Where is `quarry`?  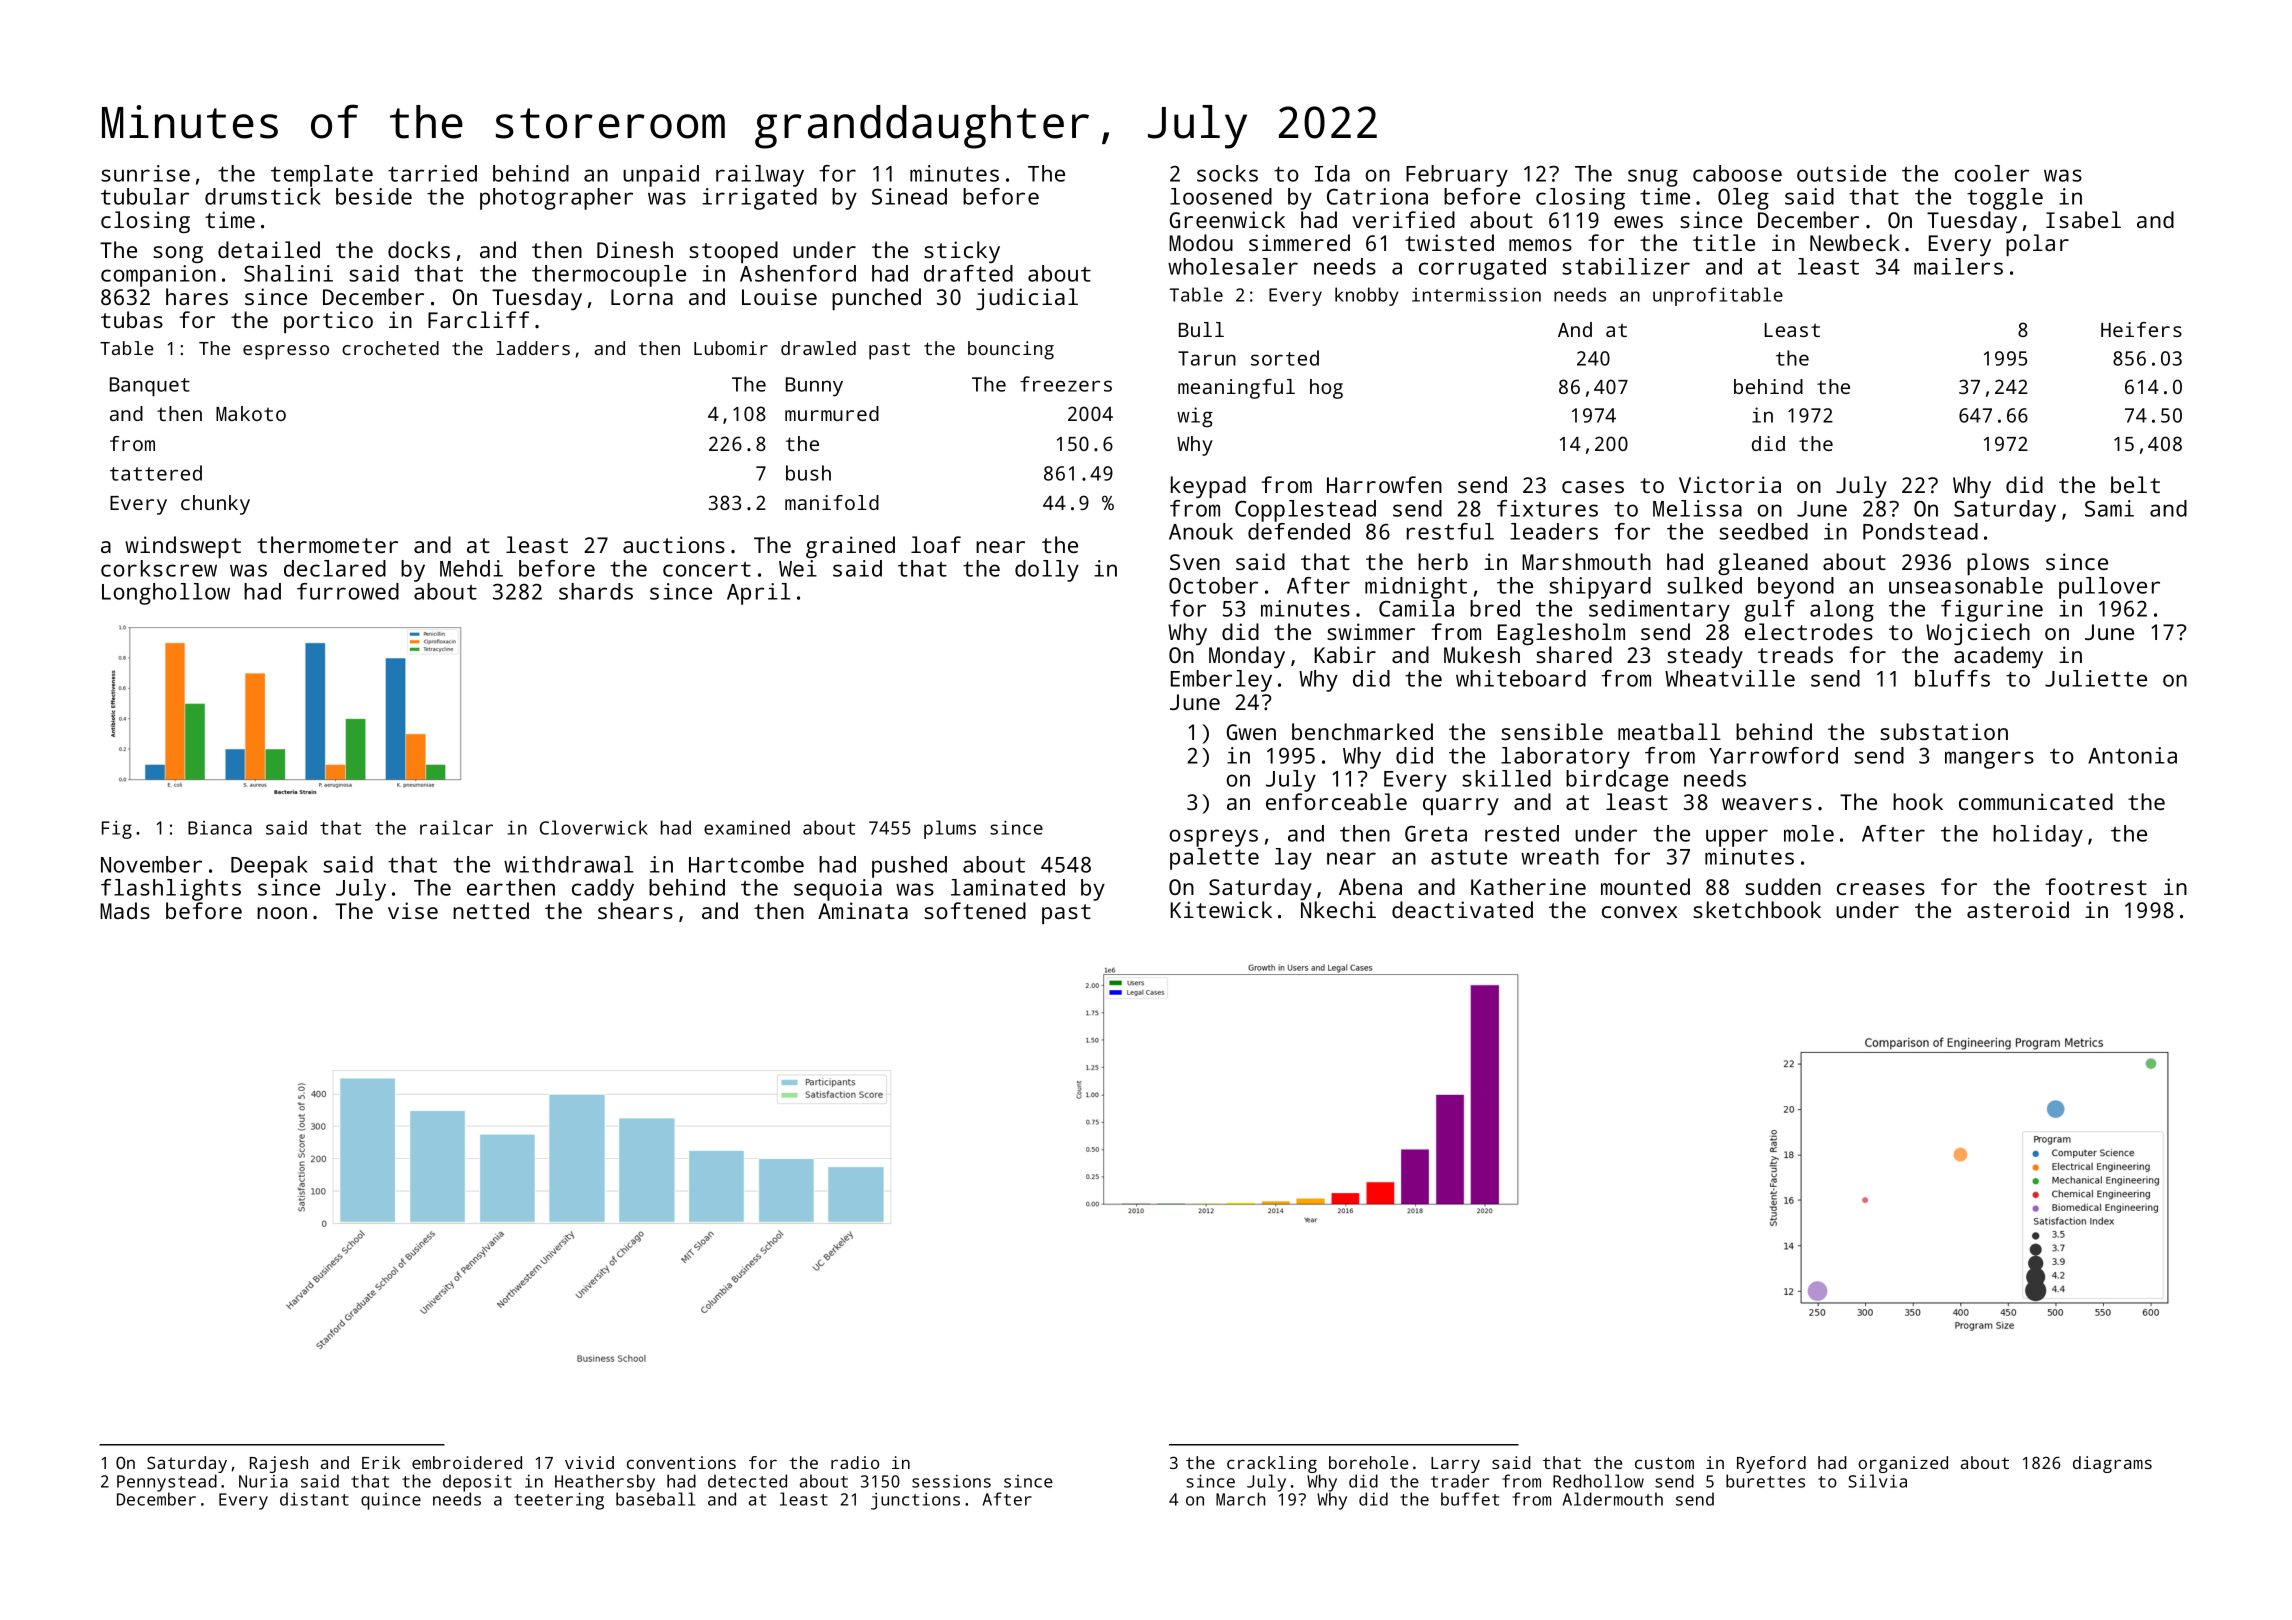
quarry is located at coordinates (1461, 806).
